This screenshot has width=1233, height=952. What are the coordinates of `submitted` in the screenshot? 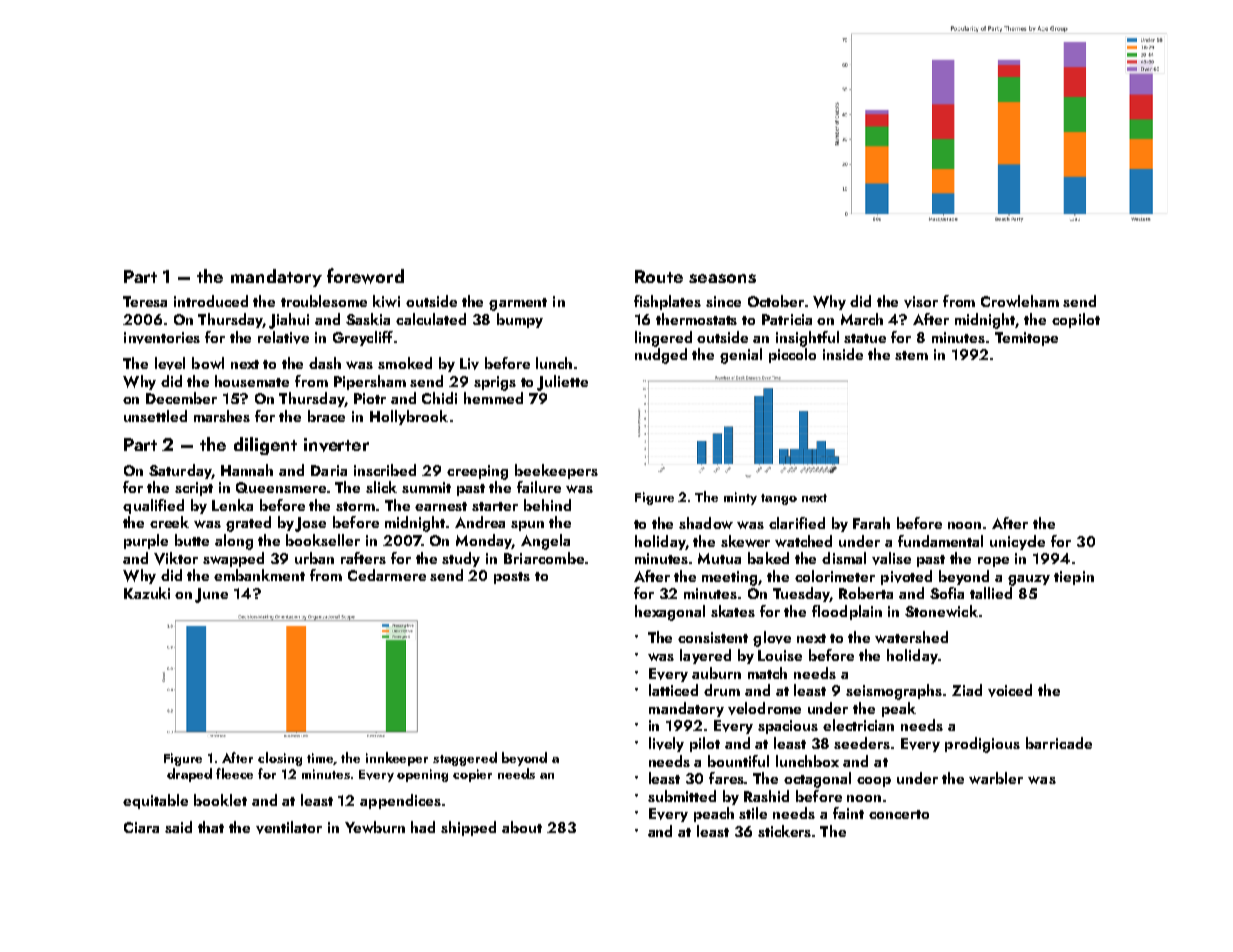 It's located at (682, 796).
